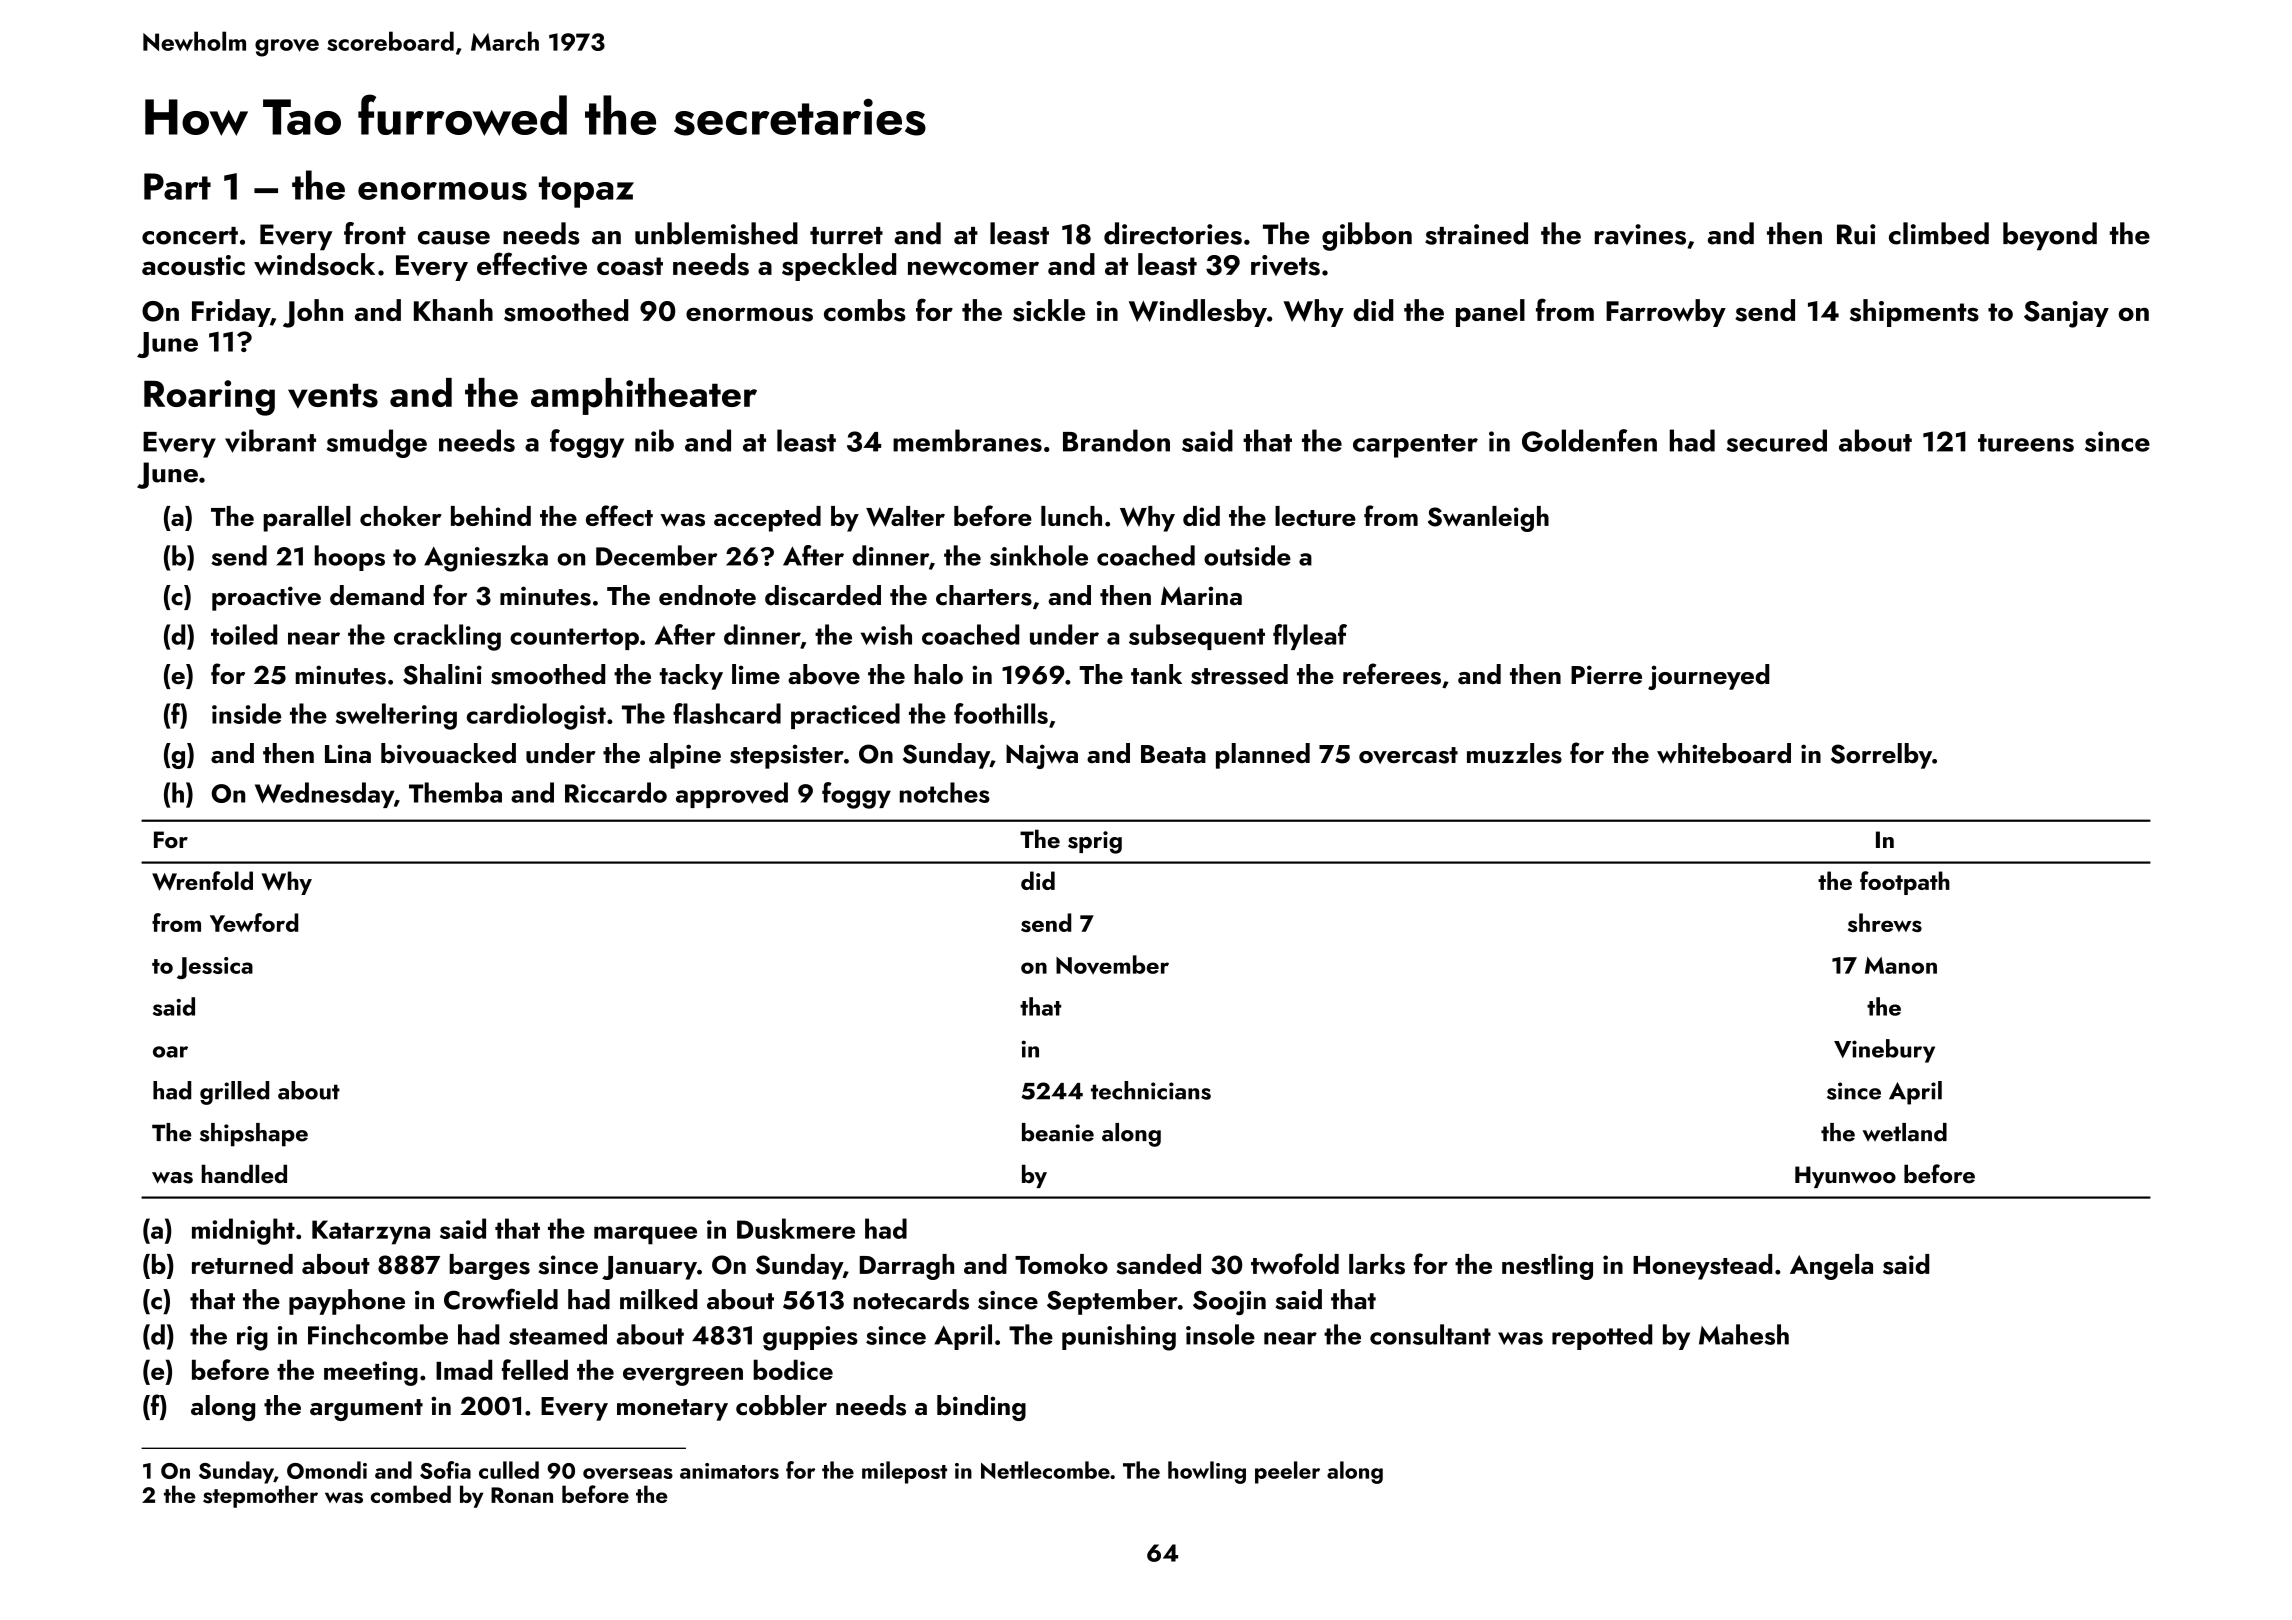 This page has height=1620, width=2292. I want to click on Katarzyna, so click(371, 1232).
